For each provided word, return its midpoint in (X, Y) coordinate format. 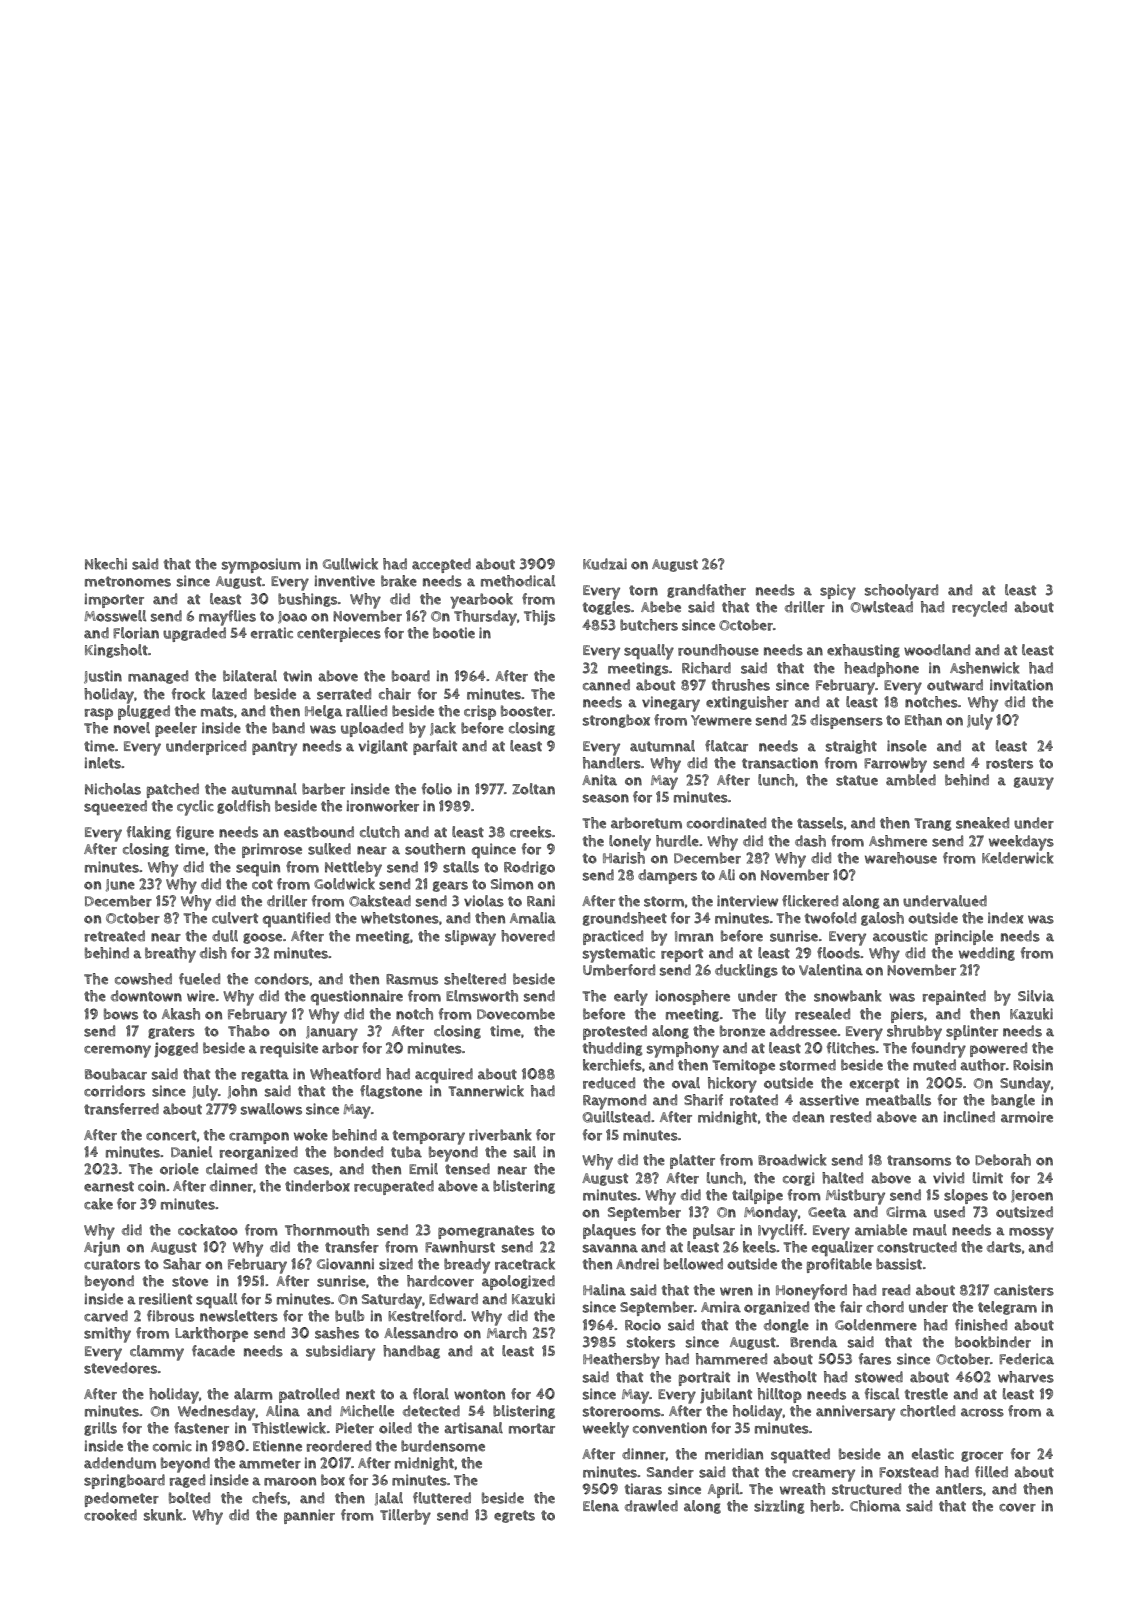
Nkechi (106, 564)
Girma (906, 1212)
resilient (165, 1299)
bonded (358, 1152)
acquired (444, 1075)
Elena (601, 1506)
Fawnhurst (460, 1247)
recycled (979, 609)
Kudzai (605, 564)
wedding (987, 954)
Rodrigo (529, 868)
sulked (329, 849)
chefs (269, 1498)
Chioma (875, 1506)
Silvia (1036, 996)
